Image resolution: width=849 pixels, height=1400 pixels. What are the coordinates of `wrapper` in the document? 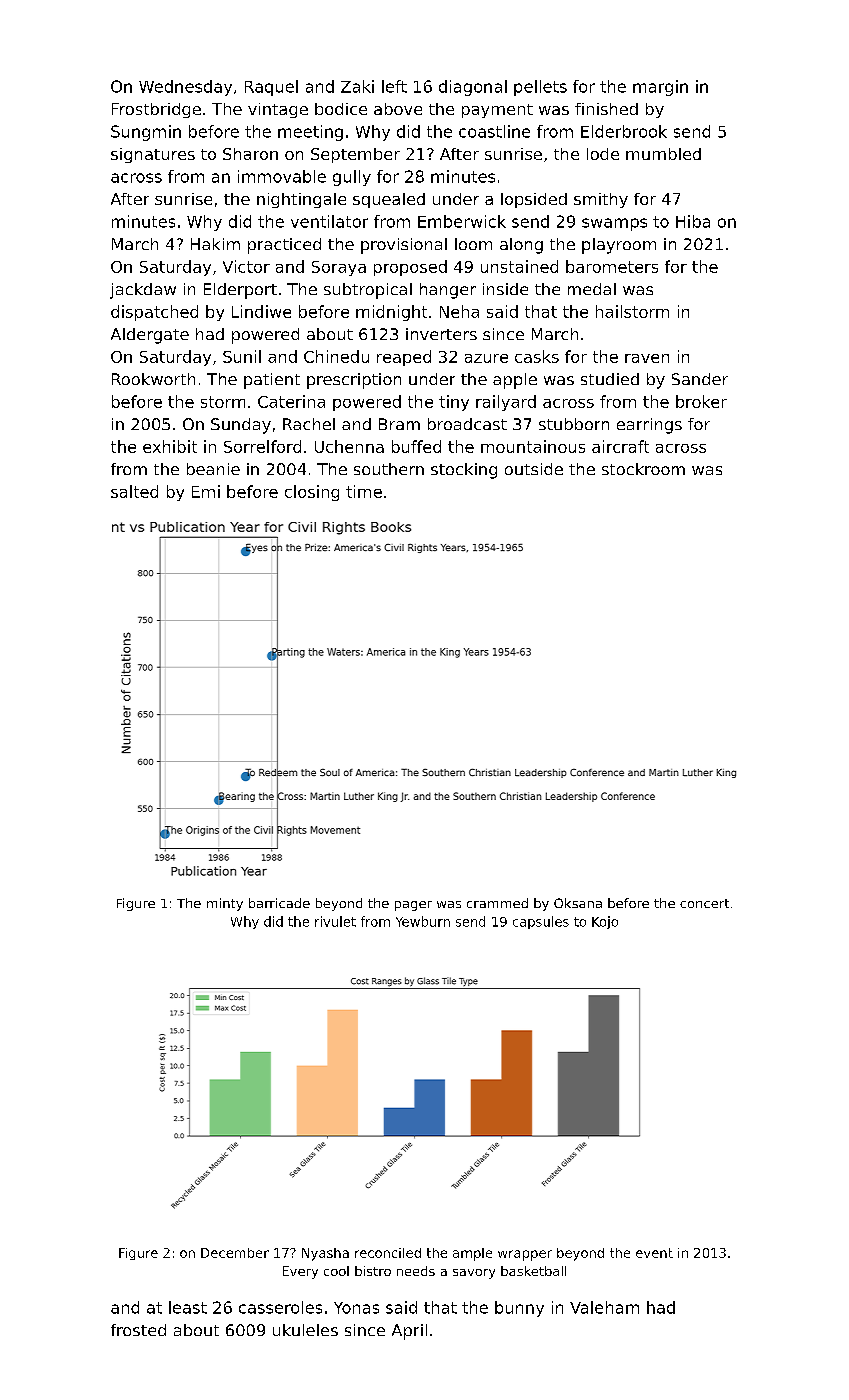 It's located at (525, 1255).
